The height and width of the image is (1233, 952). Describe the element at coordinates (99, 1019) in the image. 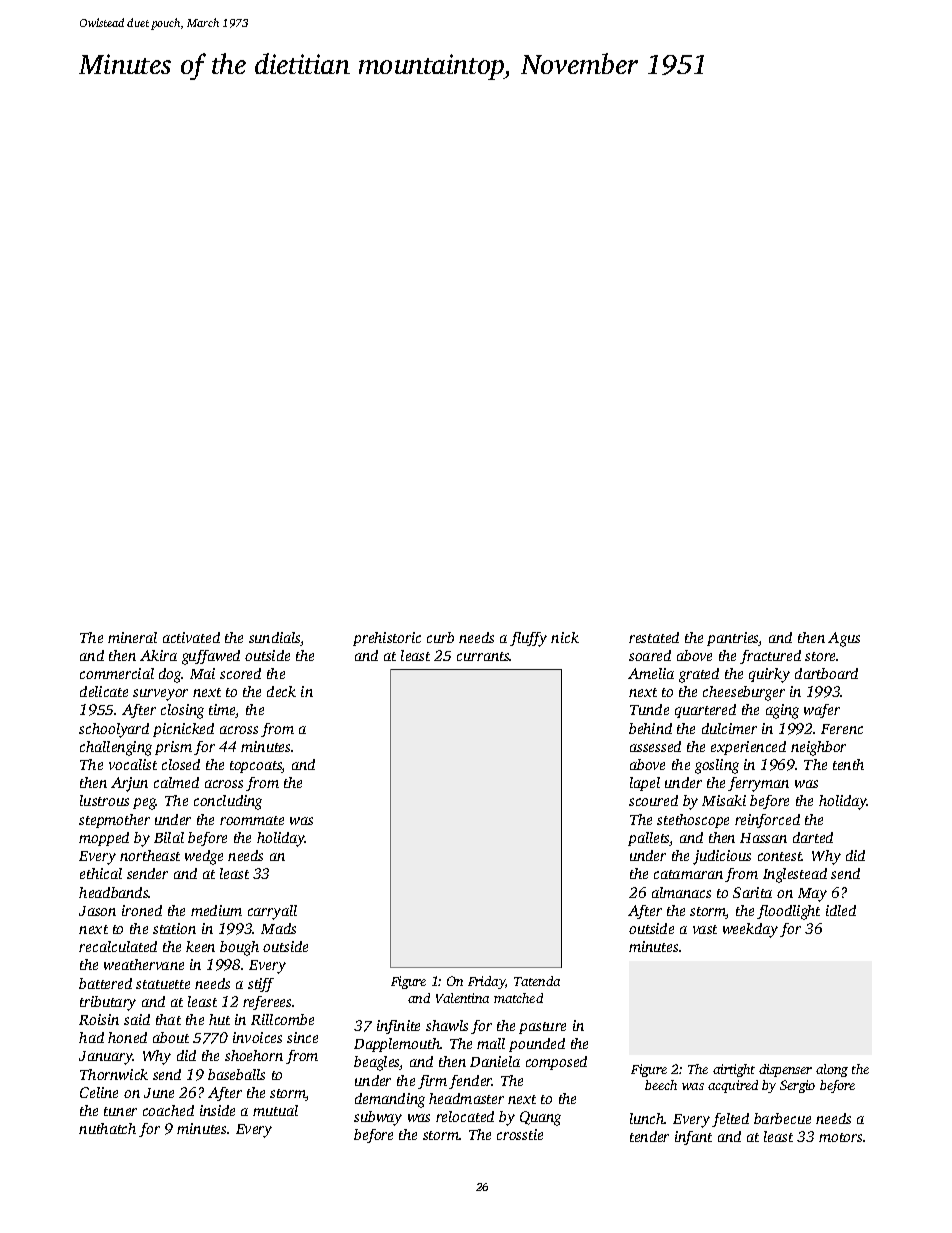

I see `Roisin` at that location.
